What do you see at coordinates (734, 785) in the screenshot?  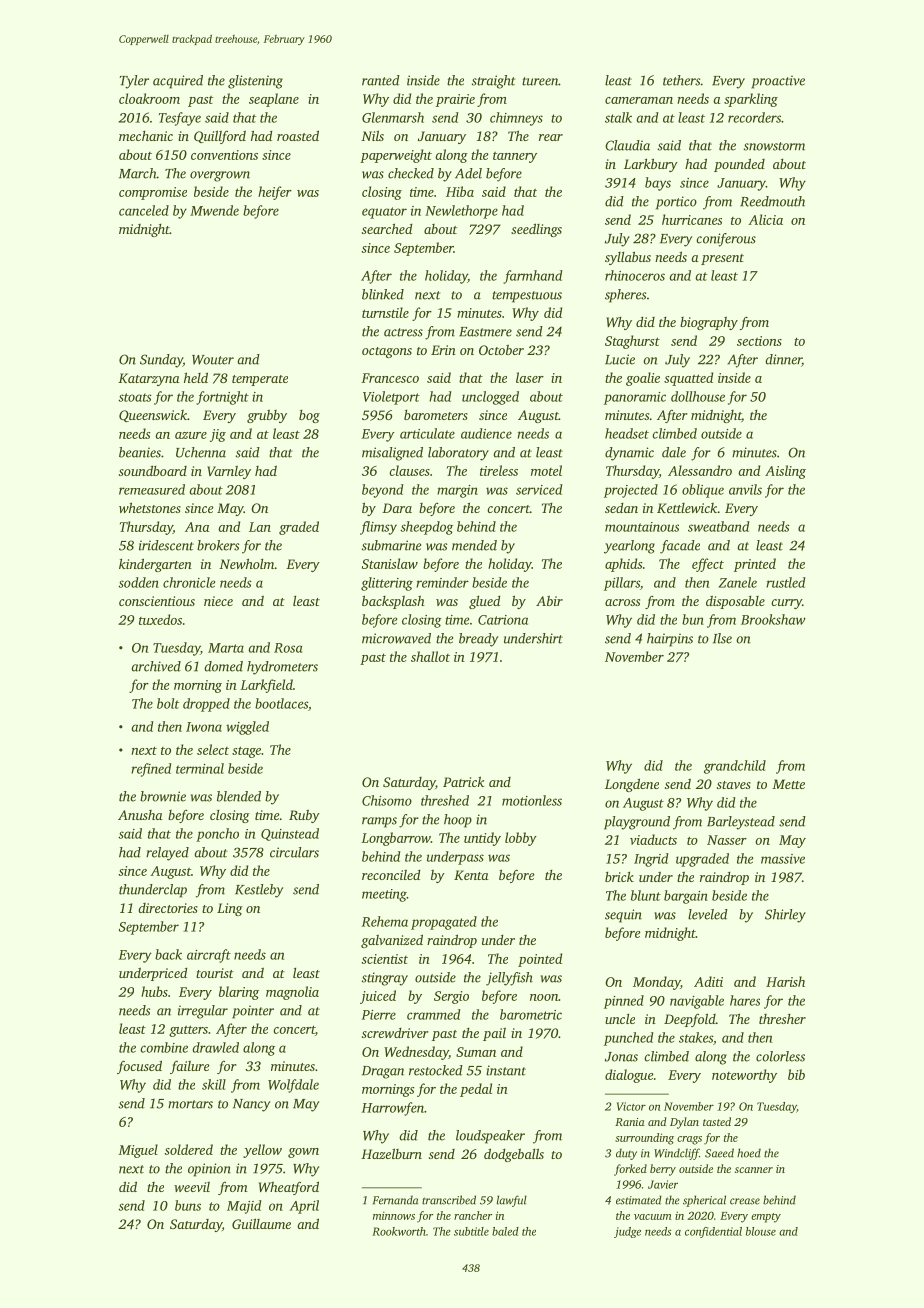 I see `staves` at bounding box center [734, 785].
